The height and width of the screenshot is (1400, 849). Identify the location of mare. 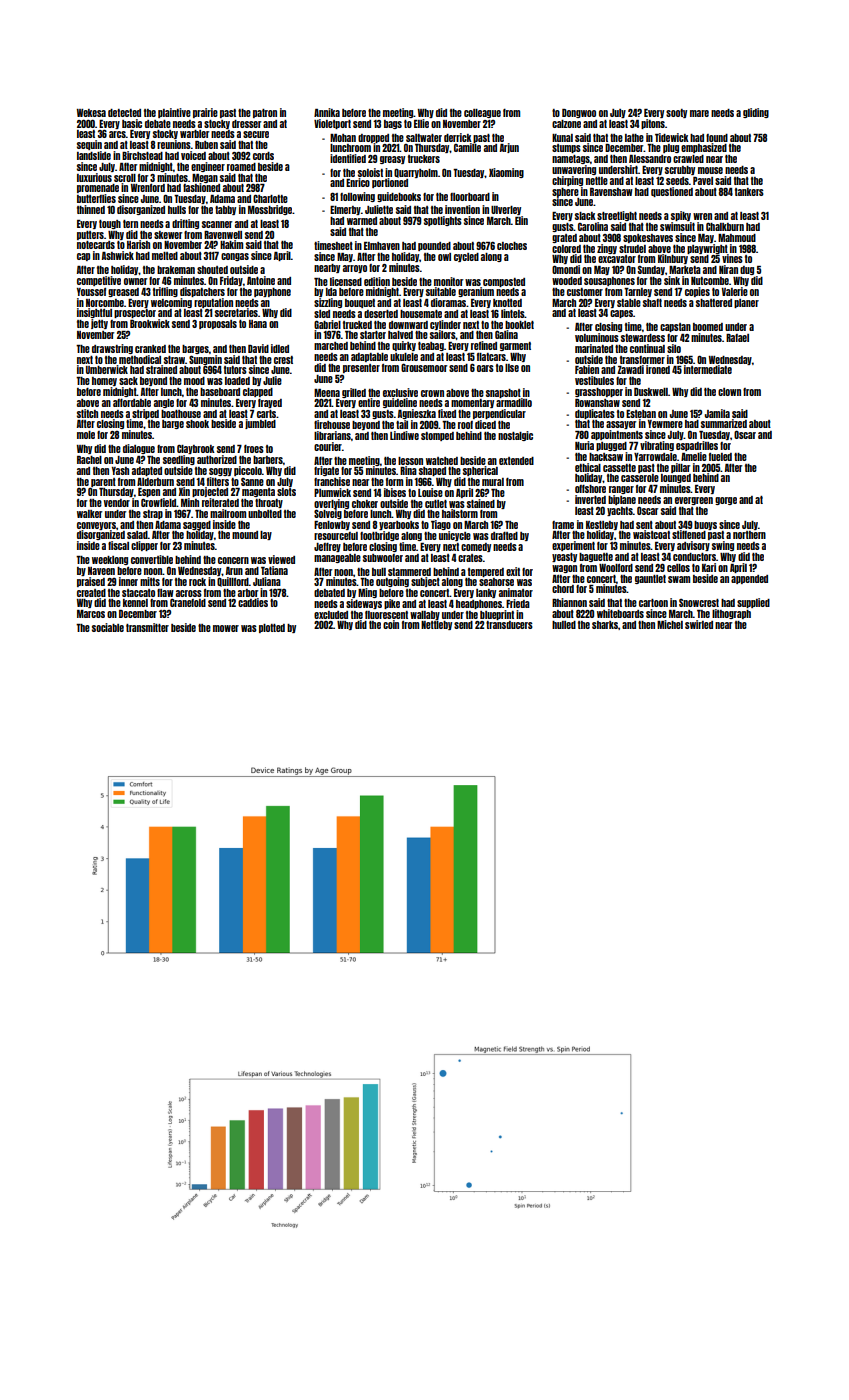
(699, 113).
